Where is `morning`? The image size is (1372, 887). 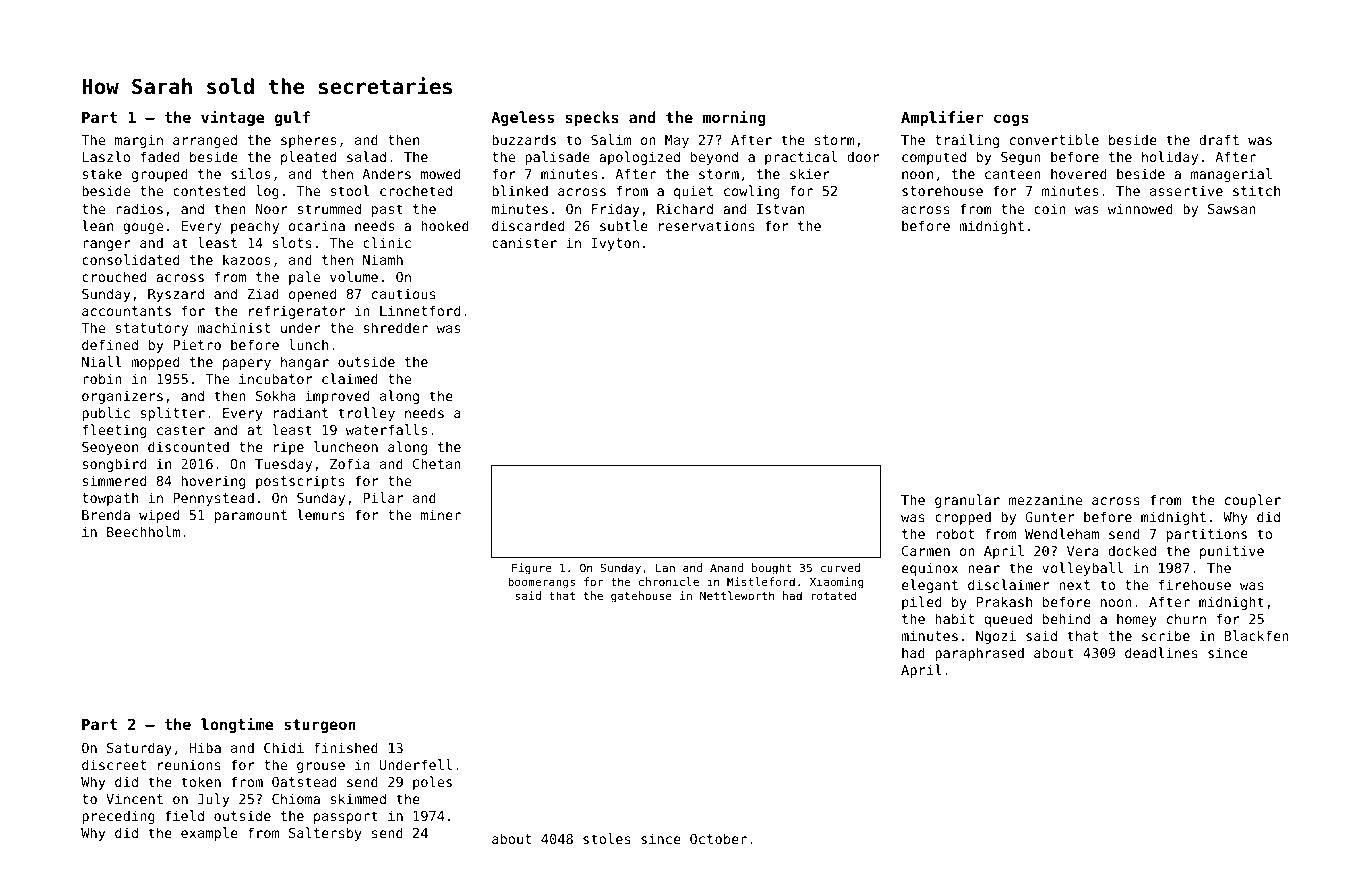 morning is located at coordinates (734, 118).
